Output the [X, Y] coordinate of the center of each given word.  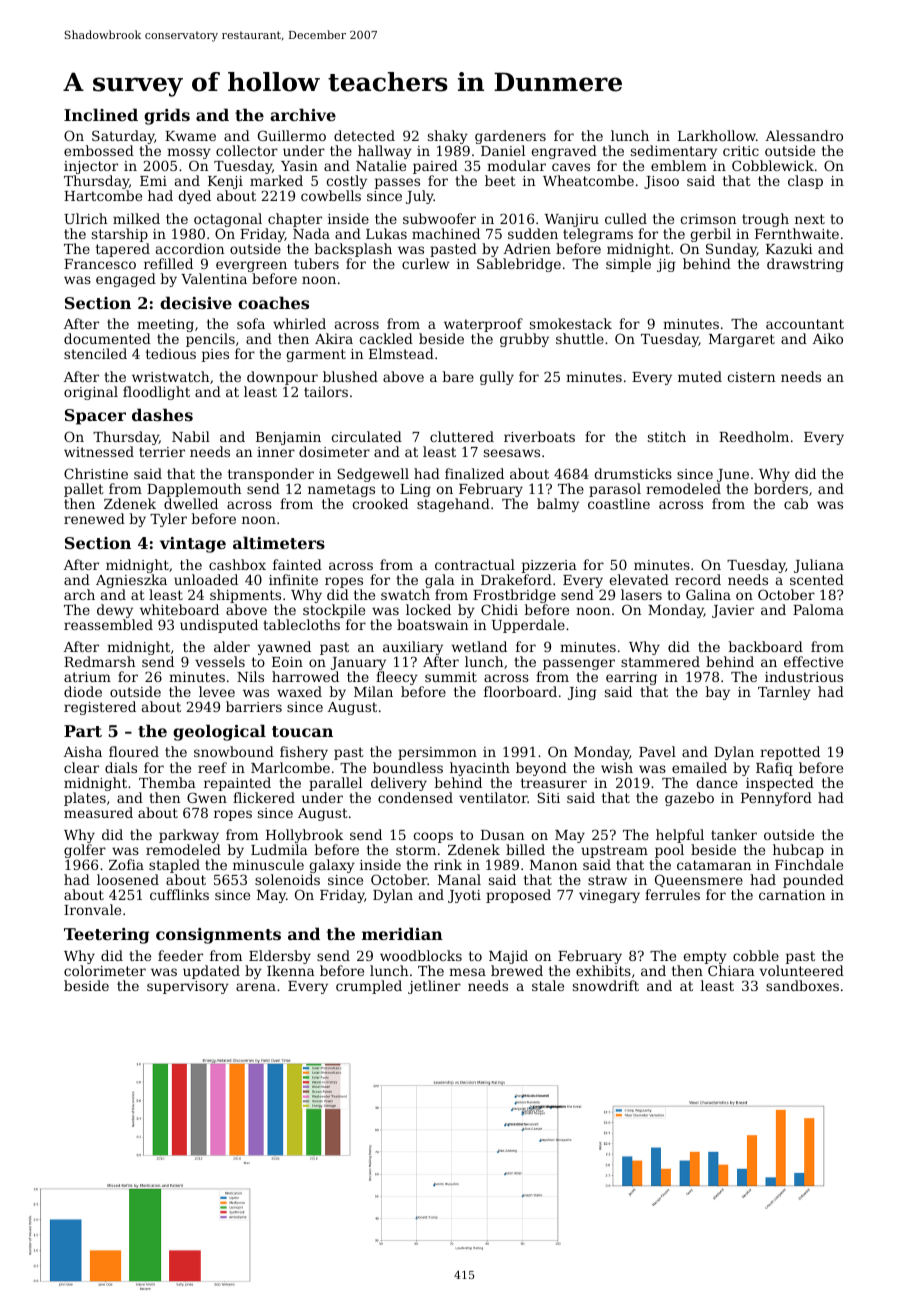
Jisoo [661, 182]
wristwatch [170, 376]
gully [497, 378]
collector [247, 150]
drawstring [805, 265]
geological [219, 732]
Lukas [386, 233]
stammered [660, 662]
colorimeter [105, 970]
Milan [373, 691]
